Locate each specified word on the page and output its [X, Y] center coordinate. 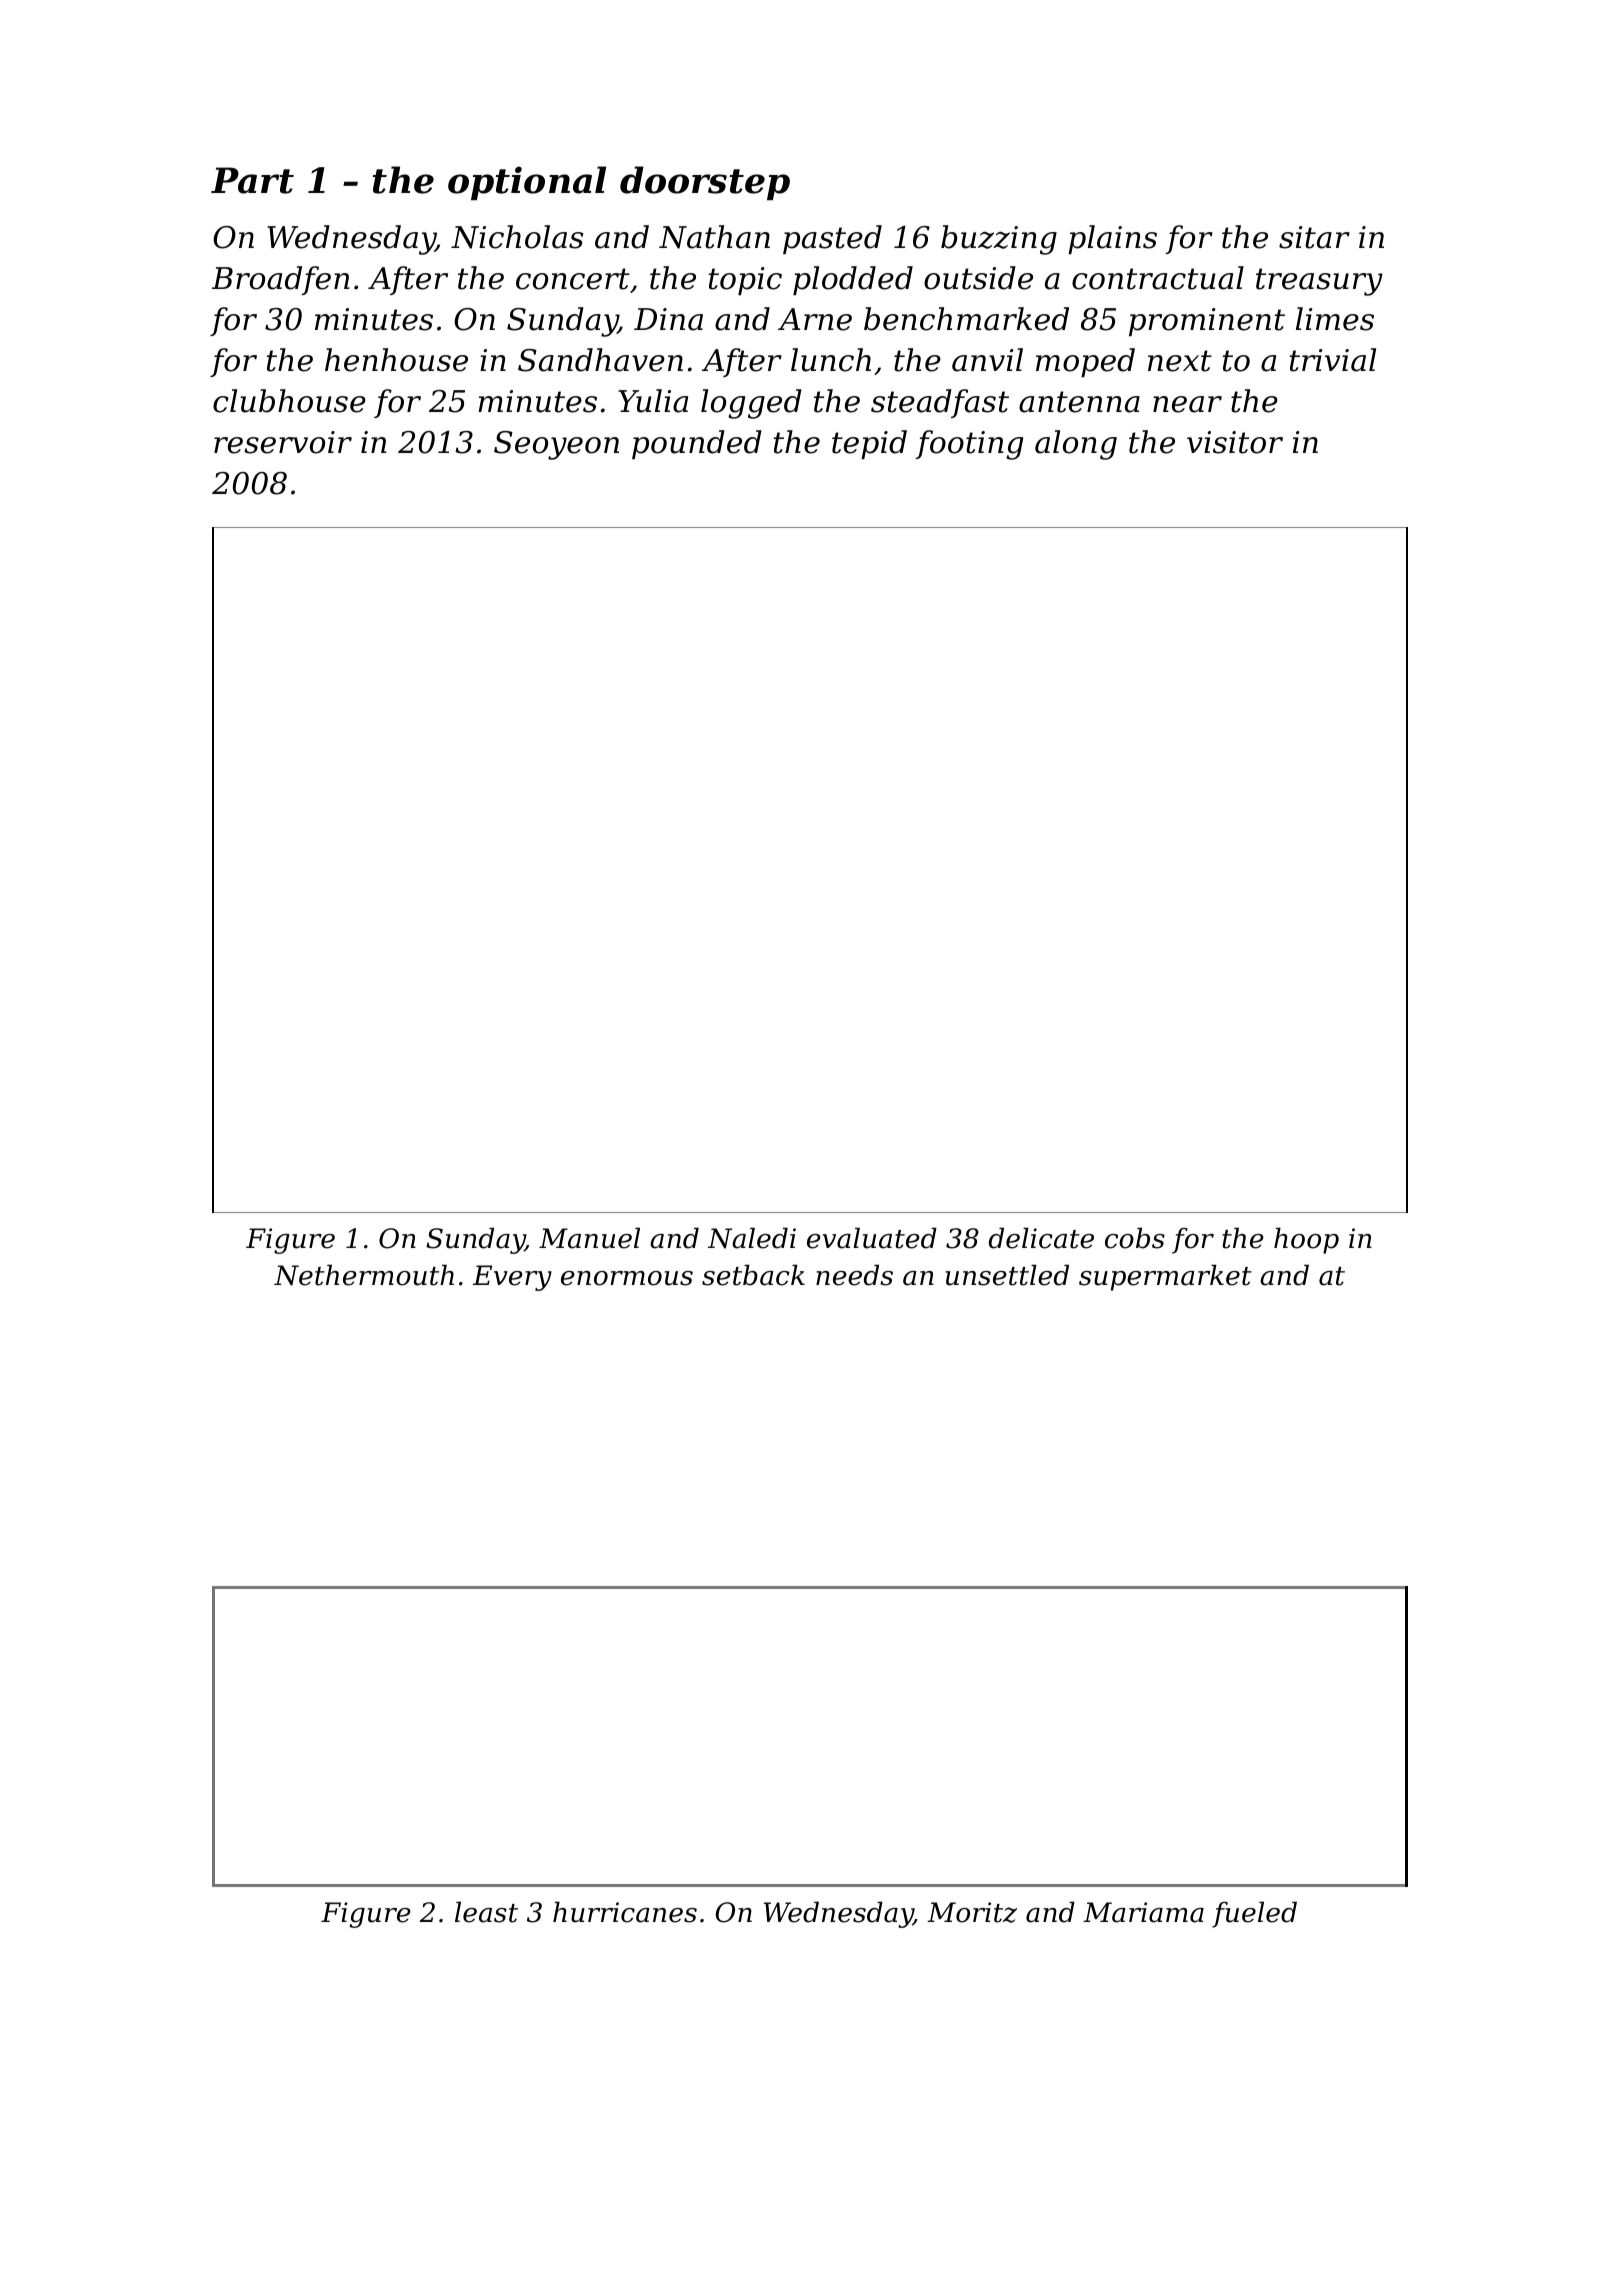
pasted [832, 239]
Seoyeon [556, 445]
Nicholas [517, 237]
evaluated [872, 1238]
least [486, 1912]
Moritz [972, 1912]
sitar [1314, 237]
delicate [1041, 1238]
